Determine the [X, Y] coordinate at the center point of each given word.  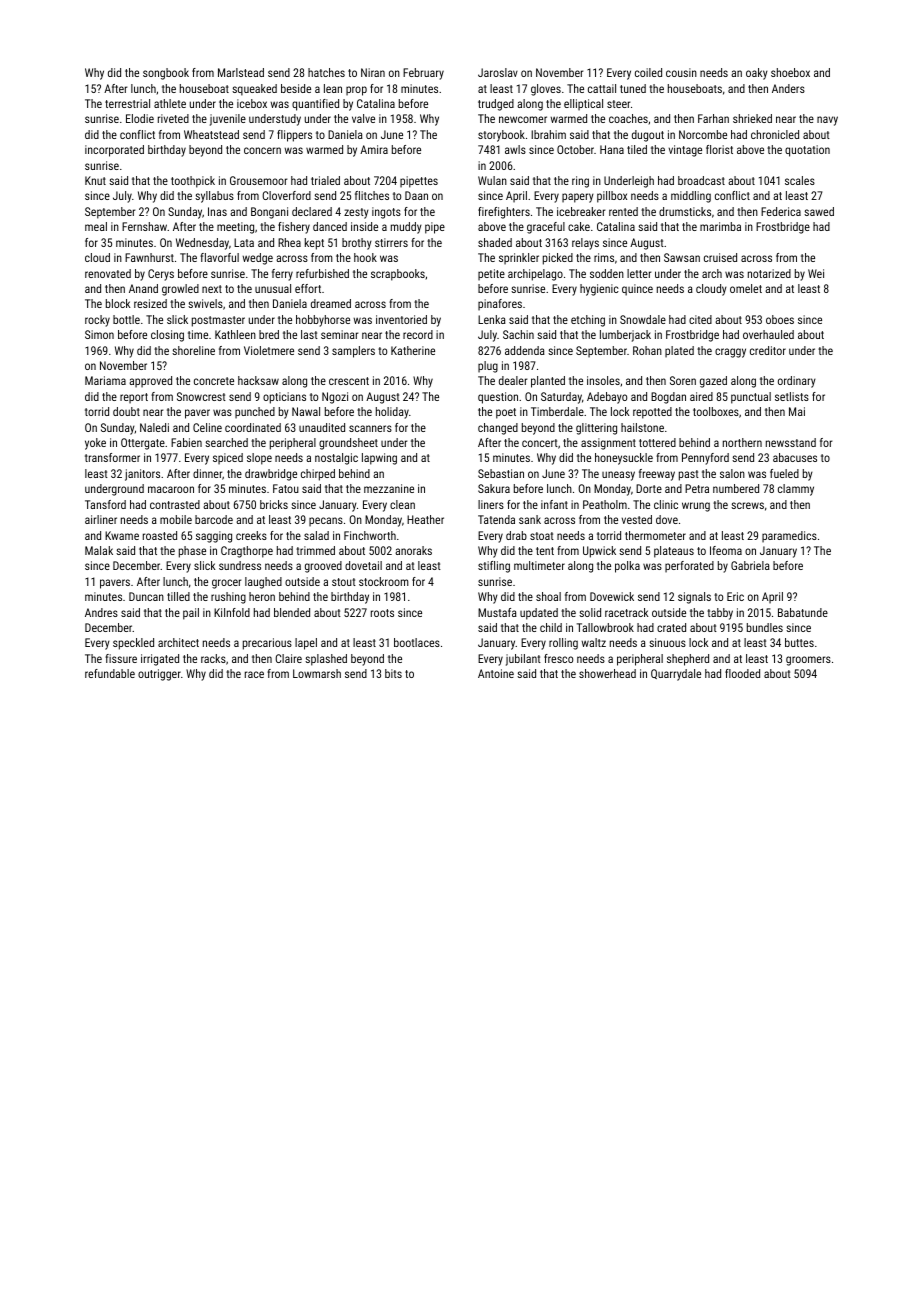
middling [691, 197]
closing [167, 336]
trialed [325, 180]
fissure [121, 658]
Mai [797, 411]
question [498, 398]
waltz [593, 642]
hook [365, 257]
